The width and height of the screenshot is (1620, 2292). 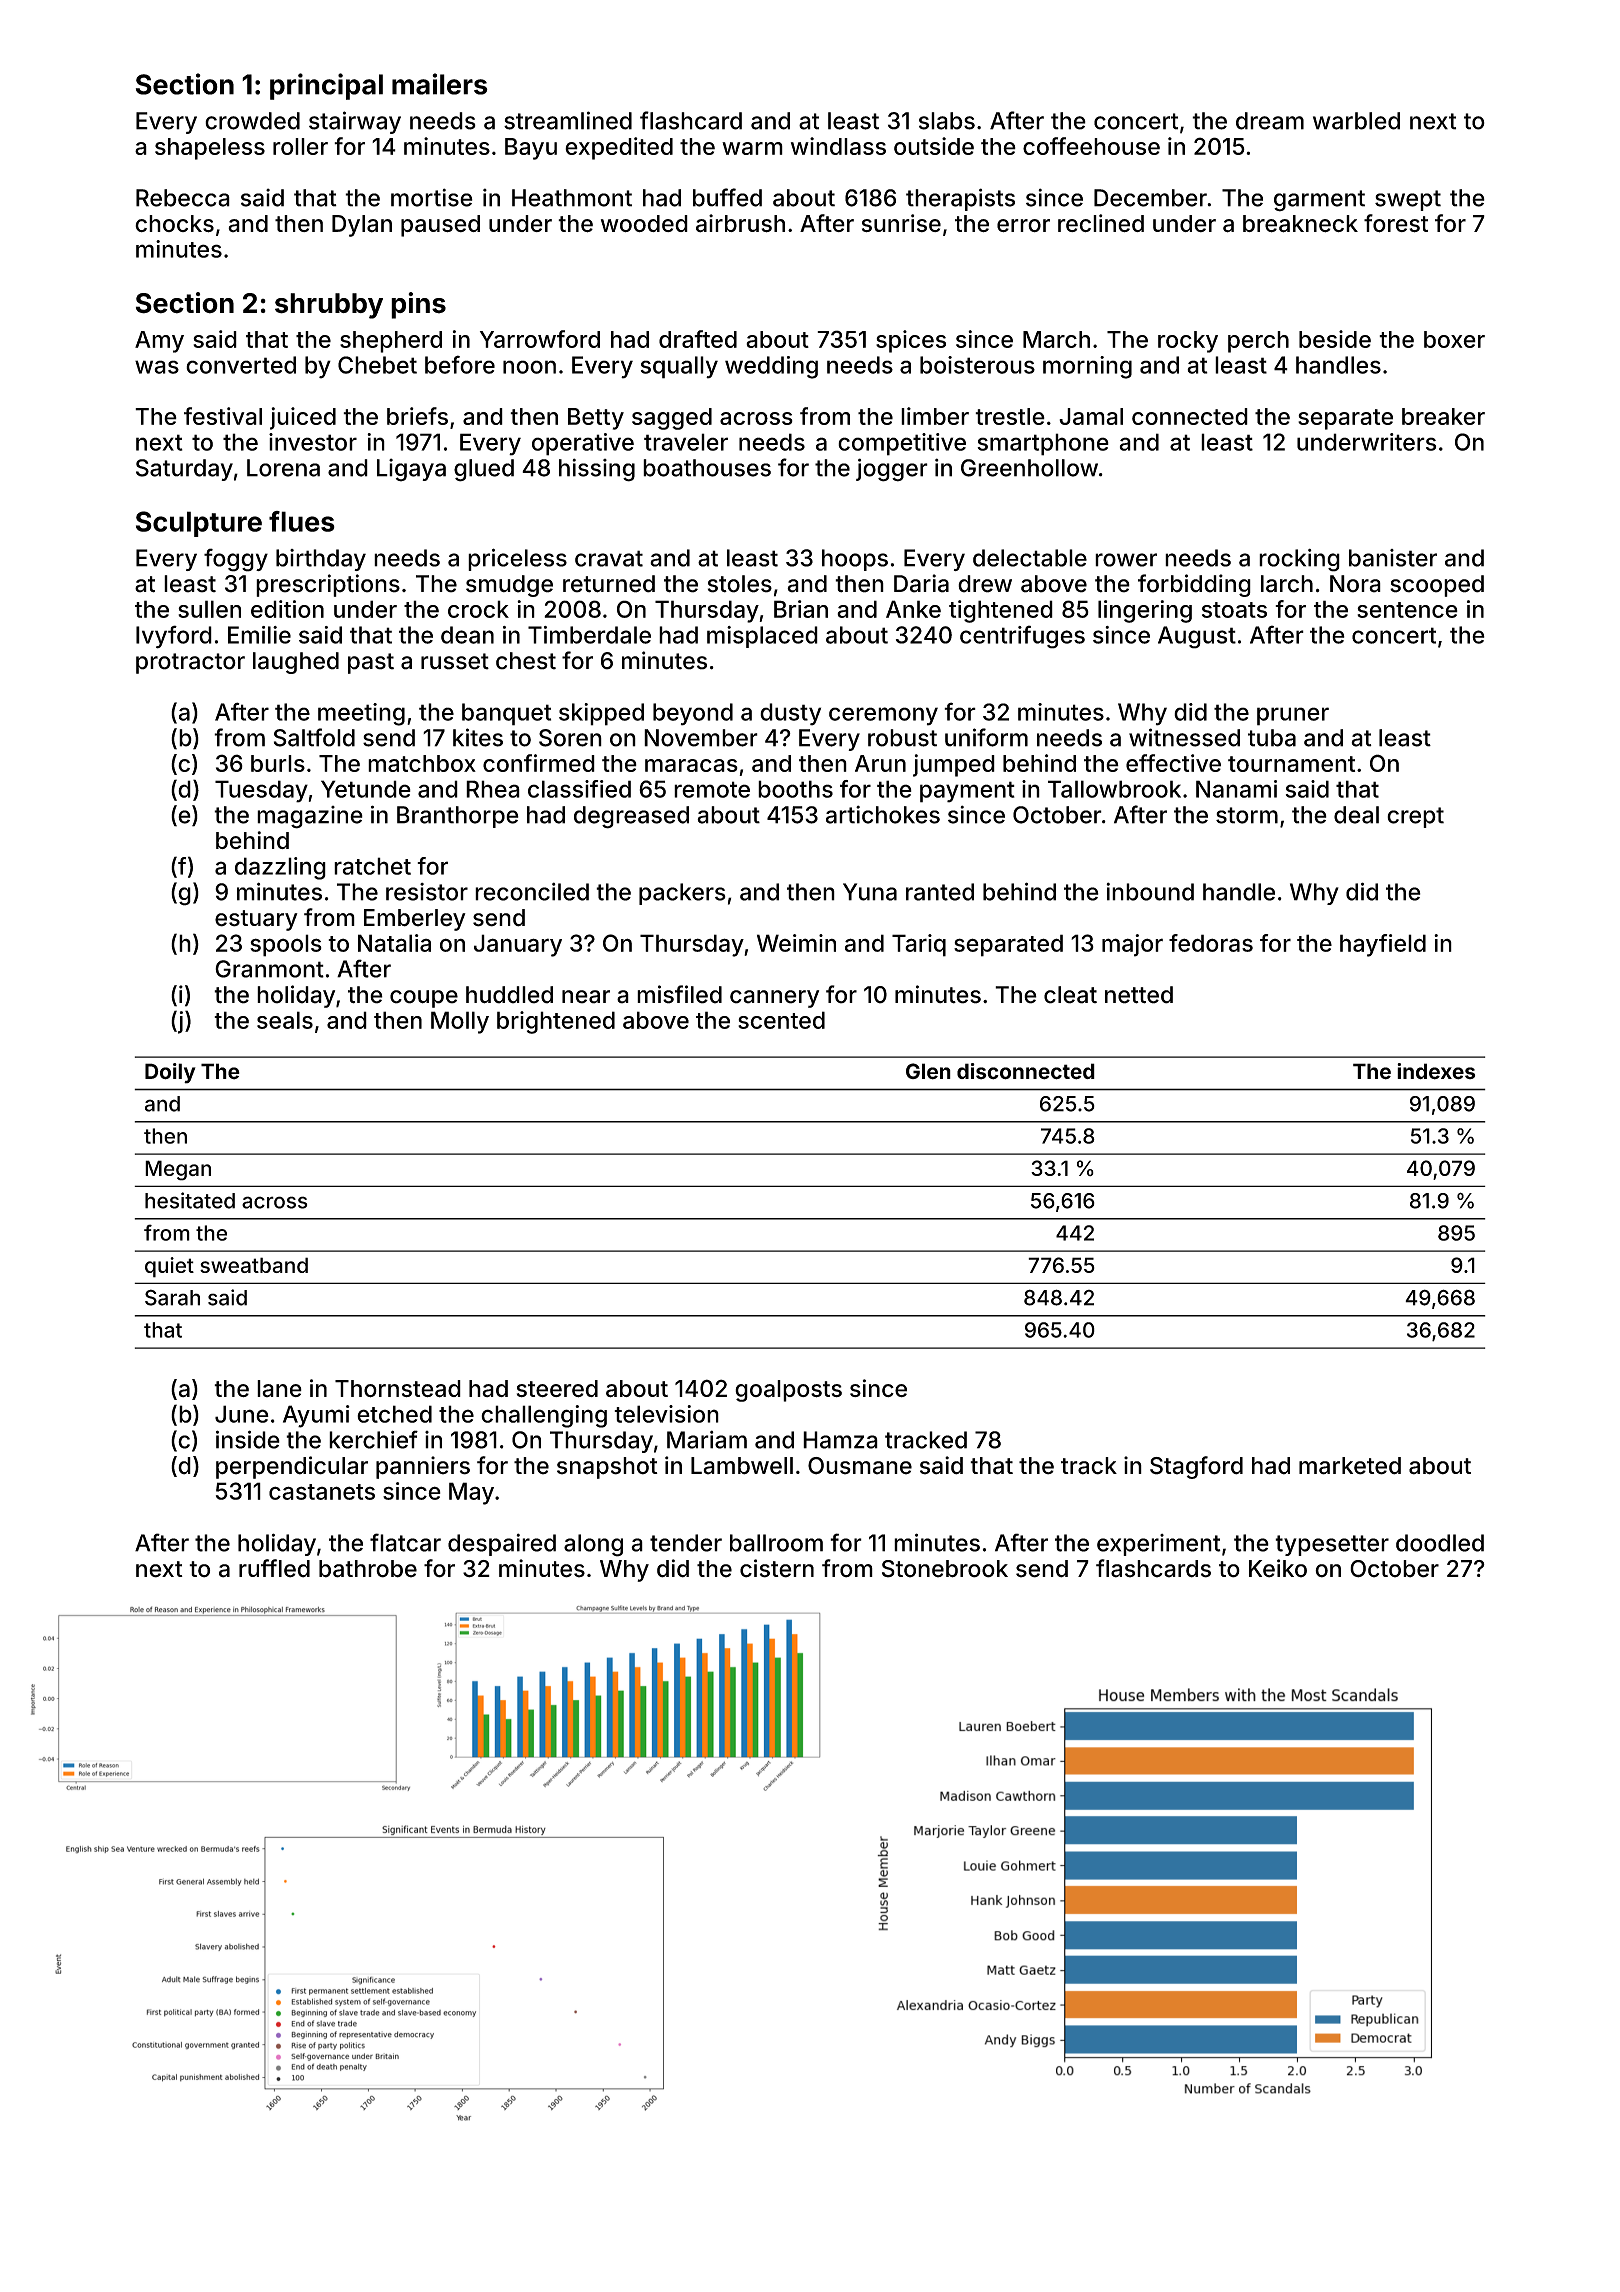 I want to click on slabs, so click(x=947, y=121).
